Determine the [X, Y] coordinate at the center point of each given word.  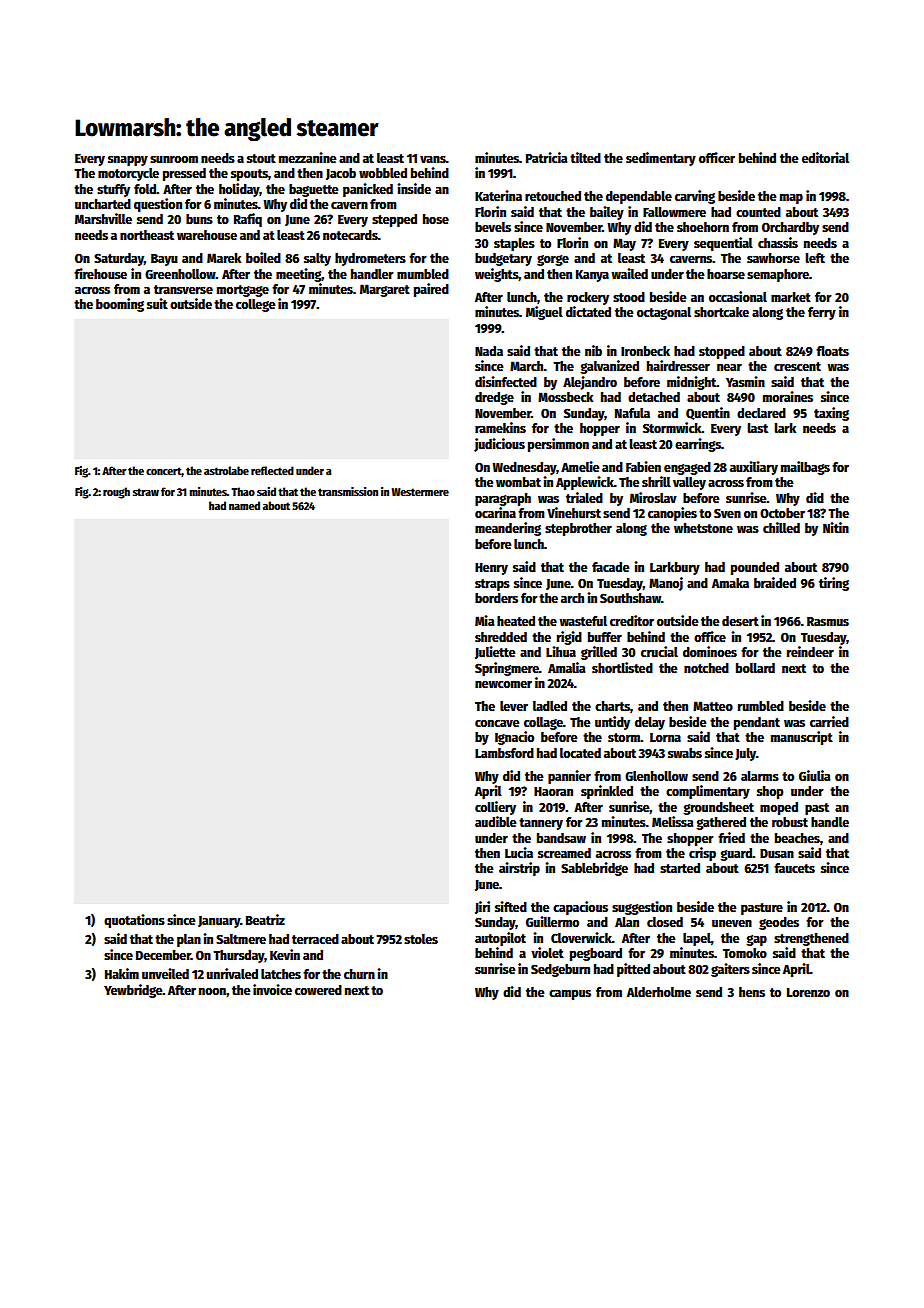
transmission [348, 491]
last [757, 428]
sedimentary [661, 159]
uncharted [103, 204]
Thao [243, 491]
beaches [797, 838]
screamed [564, 853]
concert [164, 472]
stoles [421, 939]
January [219, 922]
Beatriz [265, 919]
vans [433, 159]
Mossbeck [565, 397]
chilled [781, 527]
